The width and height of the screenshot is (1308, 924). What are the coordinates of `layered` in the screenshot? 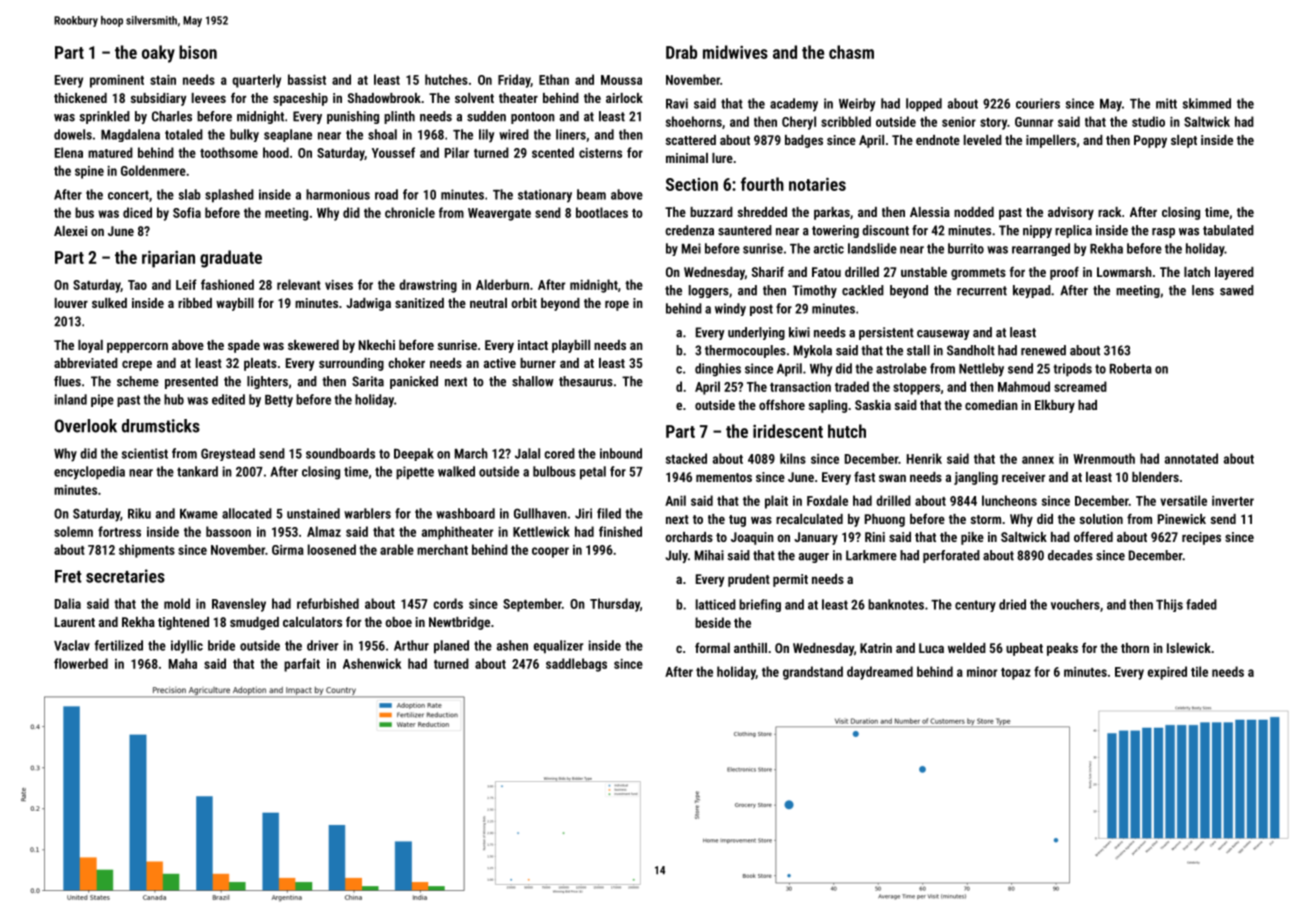 It's located at (1234, 273).
